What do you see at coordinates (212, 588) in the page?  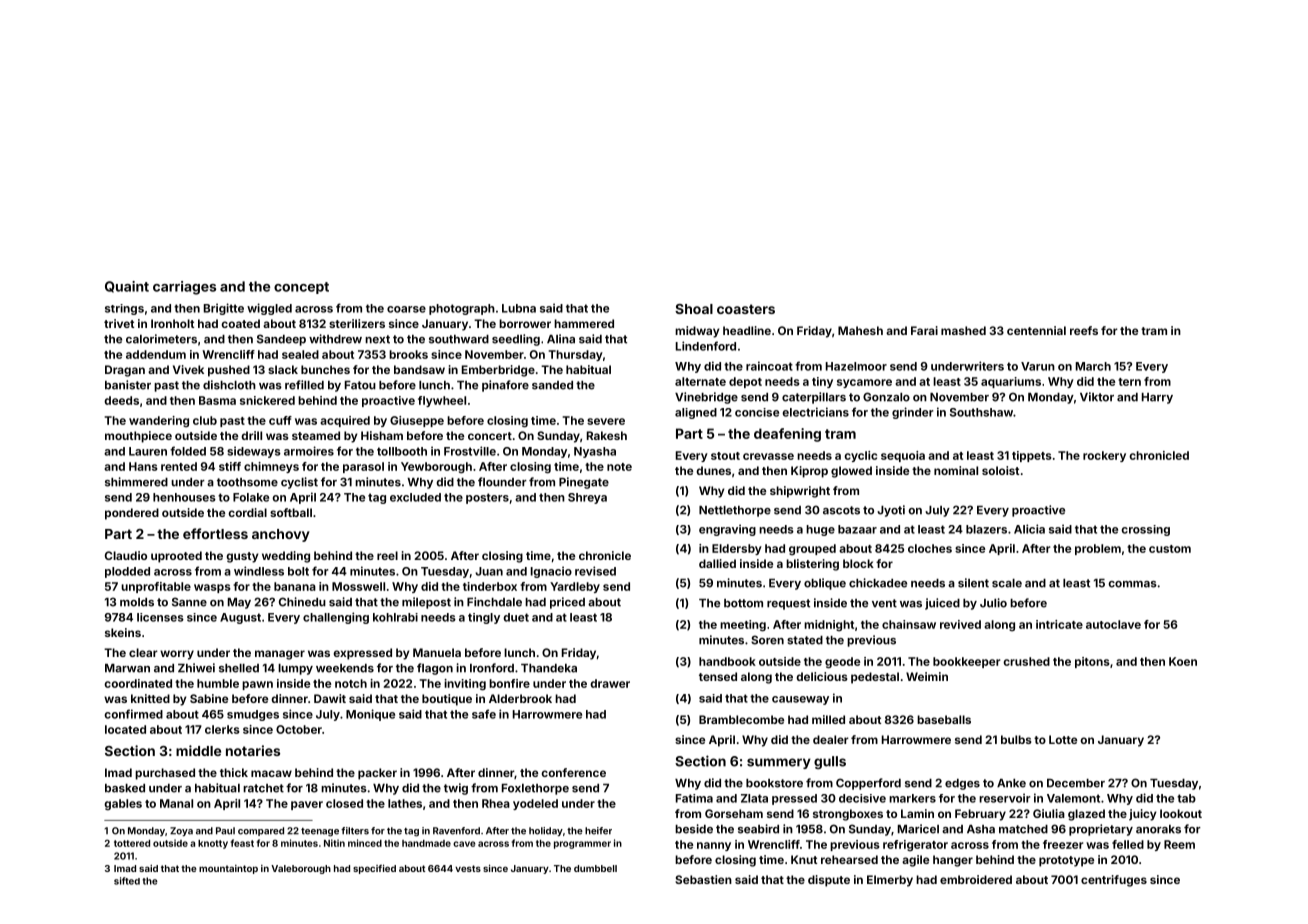 I see `wasps` at bounding box center [212, 588].
